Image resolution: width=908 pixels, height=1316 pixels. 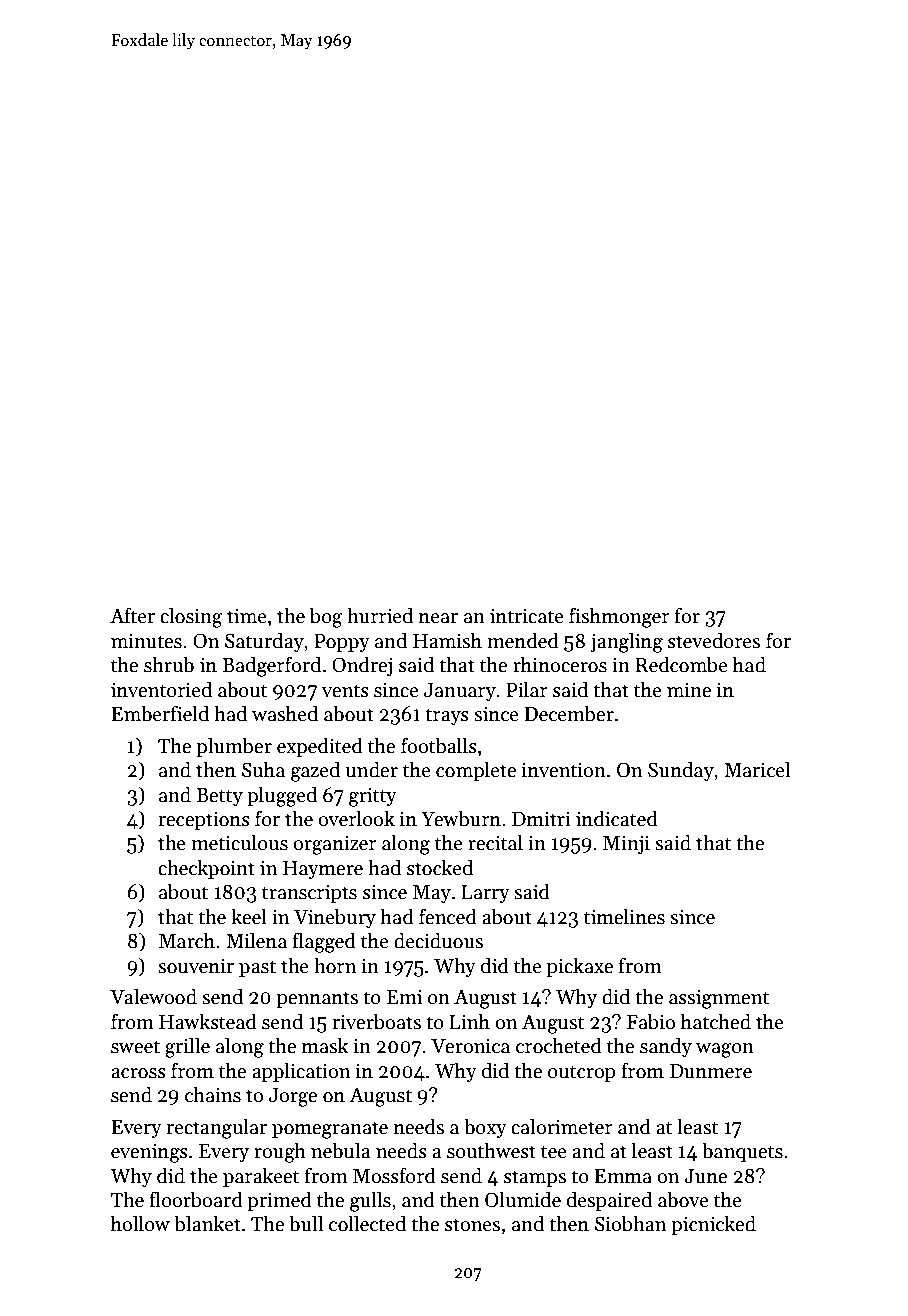 I want to click on rough, so click(x=280, y=1152).
